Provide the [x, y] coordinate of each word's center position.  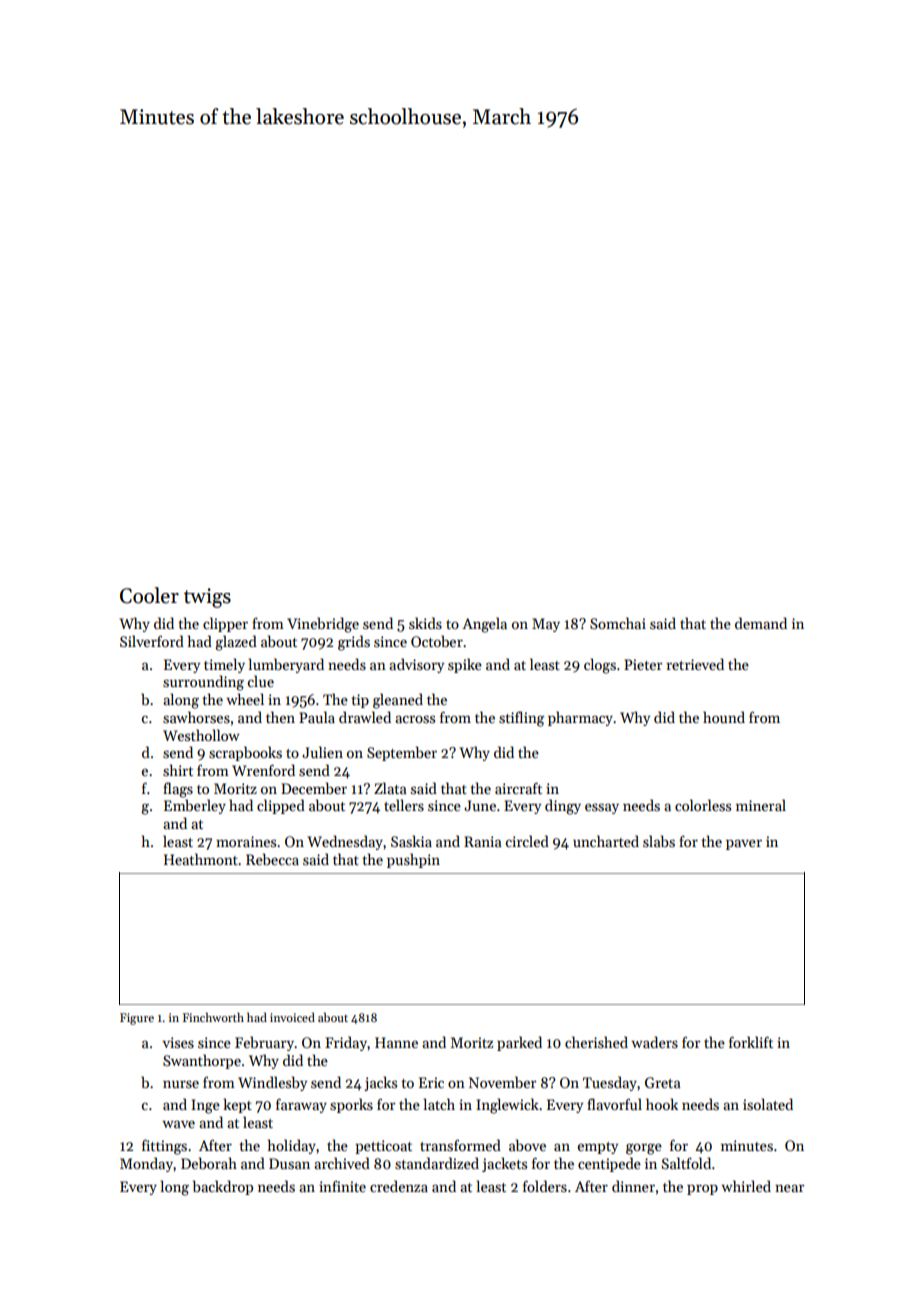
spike [465, 665]
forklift [751, 1042]
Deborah [209, 1163]
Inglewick [507, 1106]
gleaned [398, 701]
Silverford [152, 641]
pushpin [413, 860]
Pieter [643, 664]
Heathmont [201, 859]
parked [519, 1043]
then [280, 717]
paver [744, 844]
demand [761, 623]
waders [654, 1042]
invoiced [292, 1017]
